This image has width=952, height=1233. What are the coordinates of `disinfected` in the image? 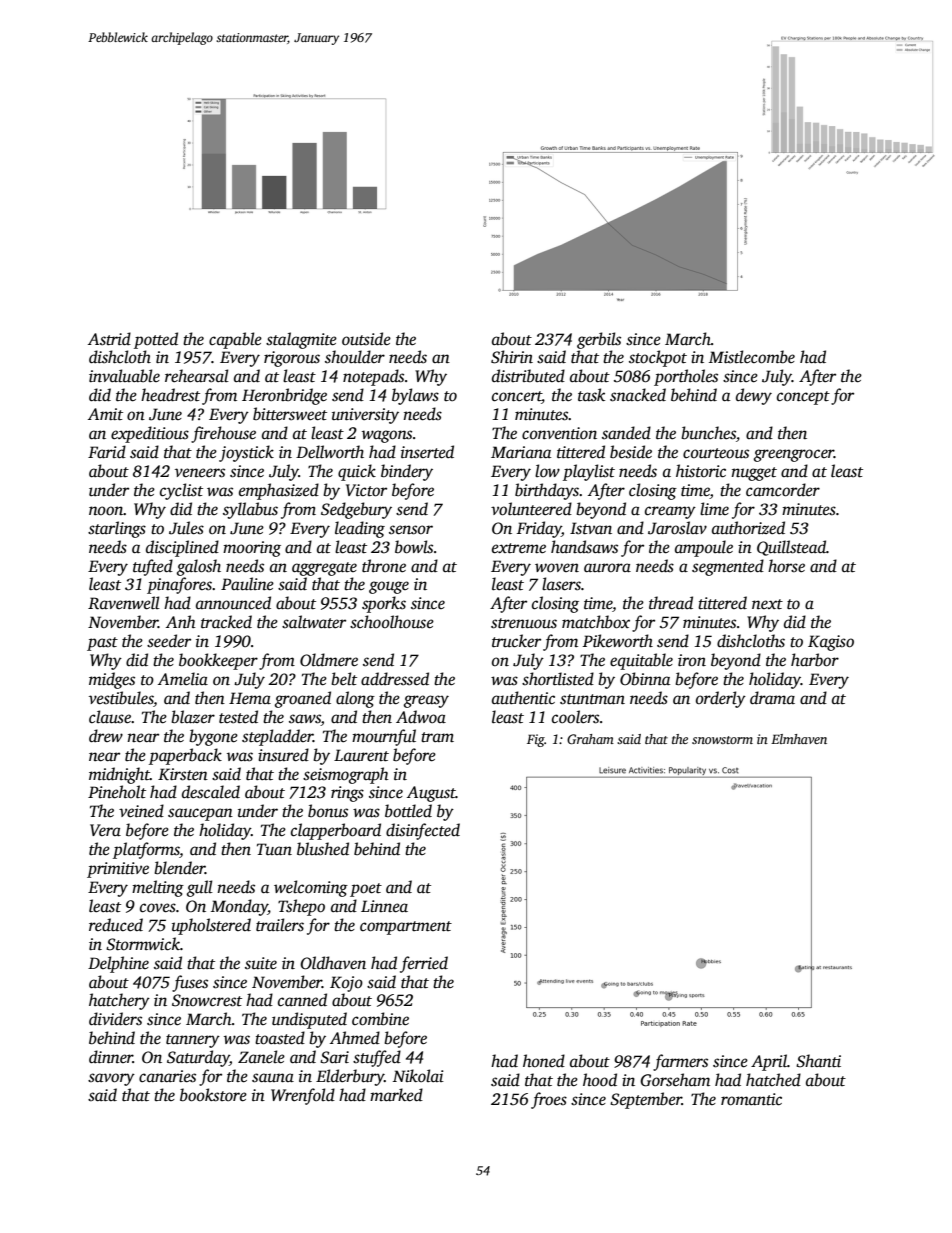 It's located at (423, 831).
